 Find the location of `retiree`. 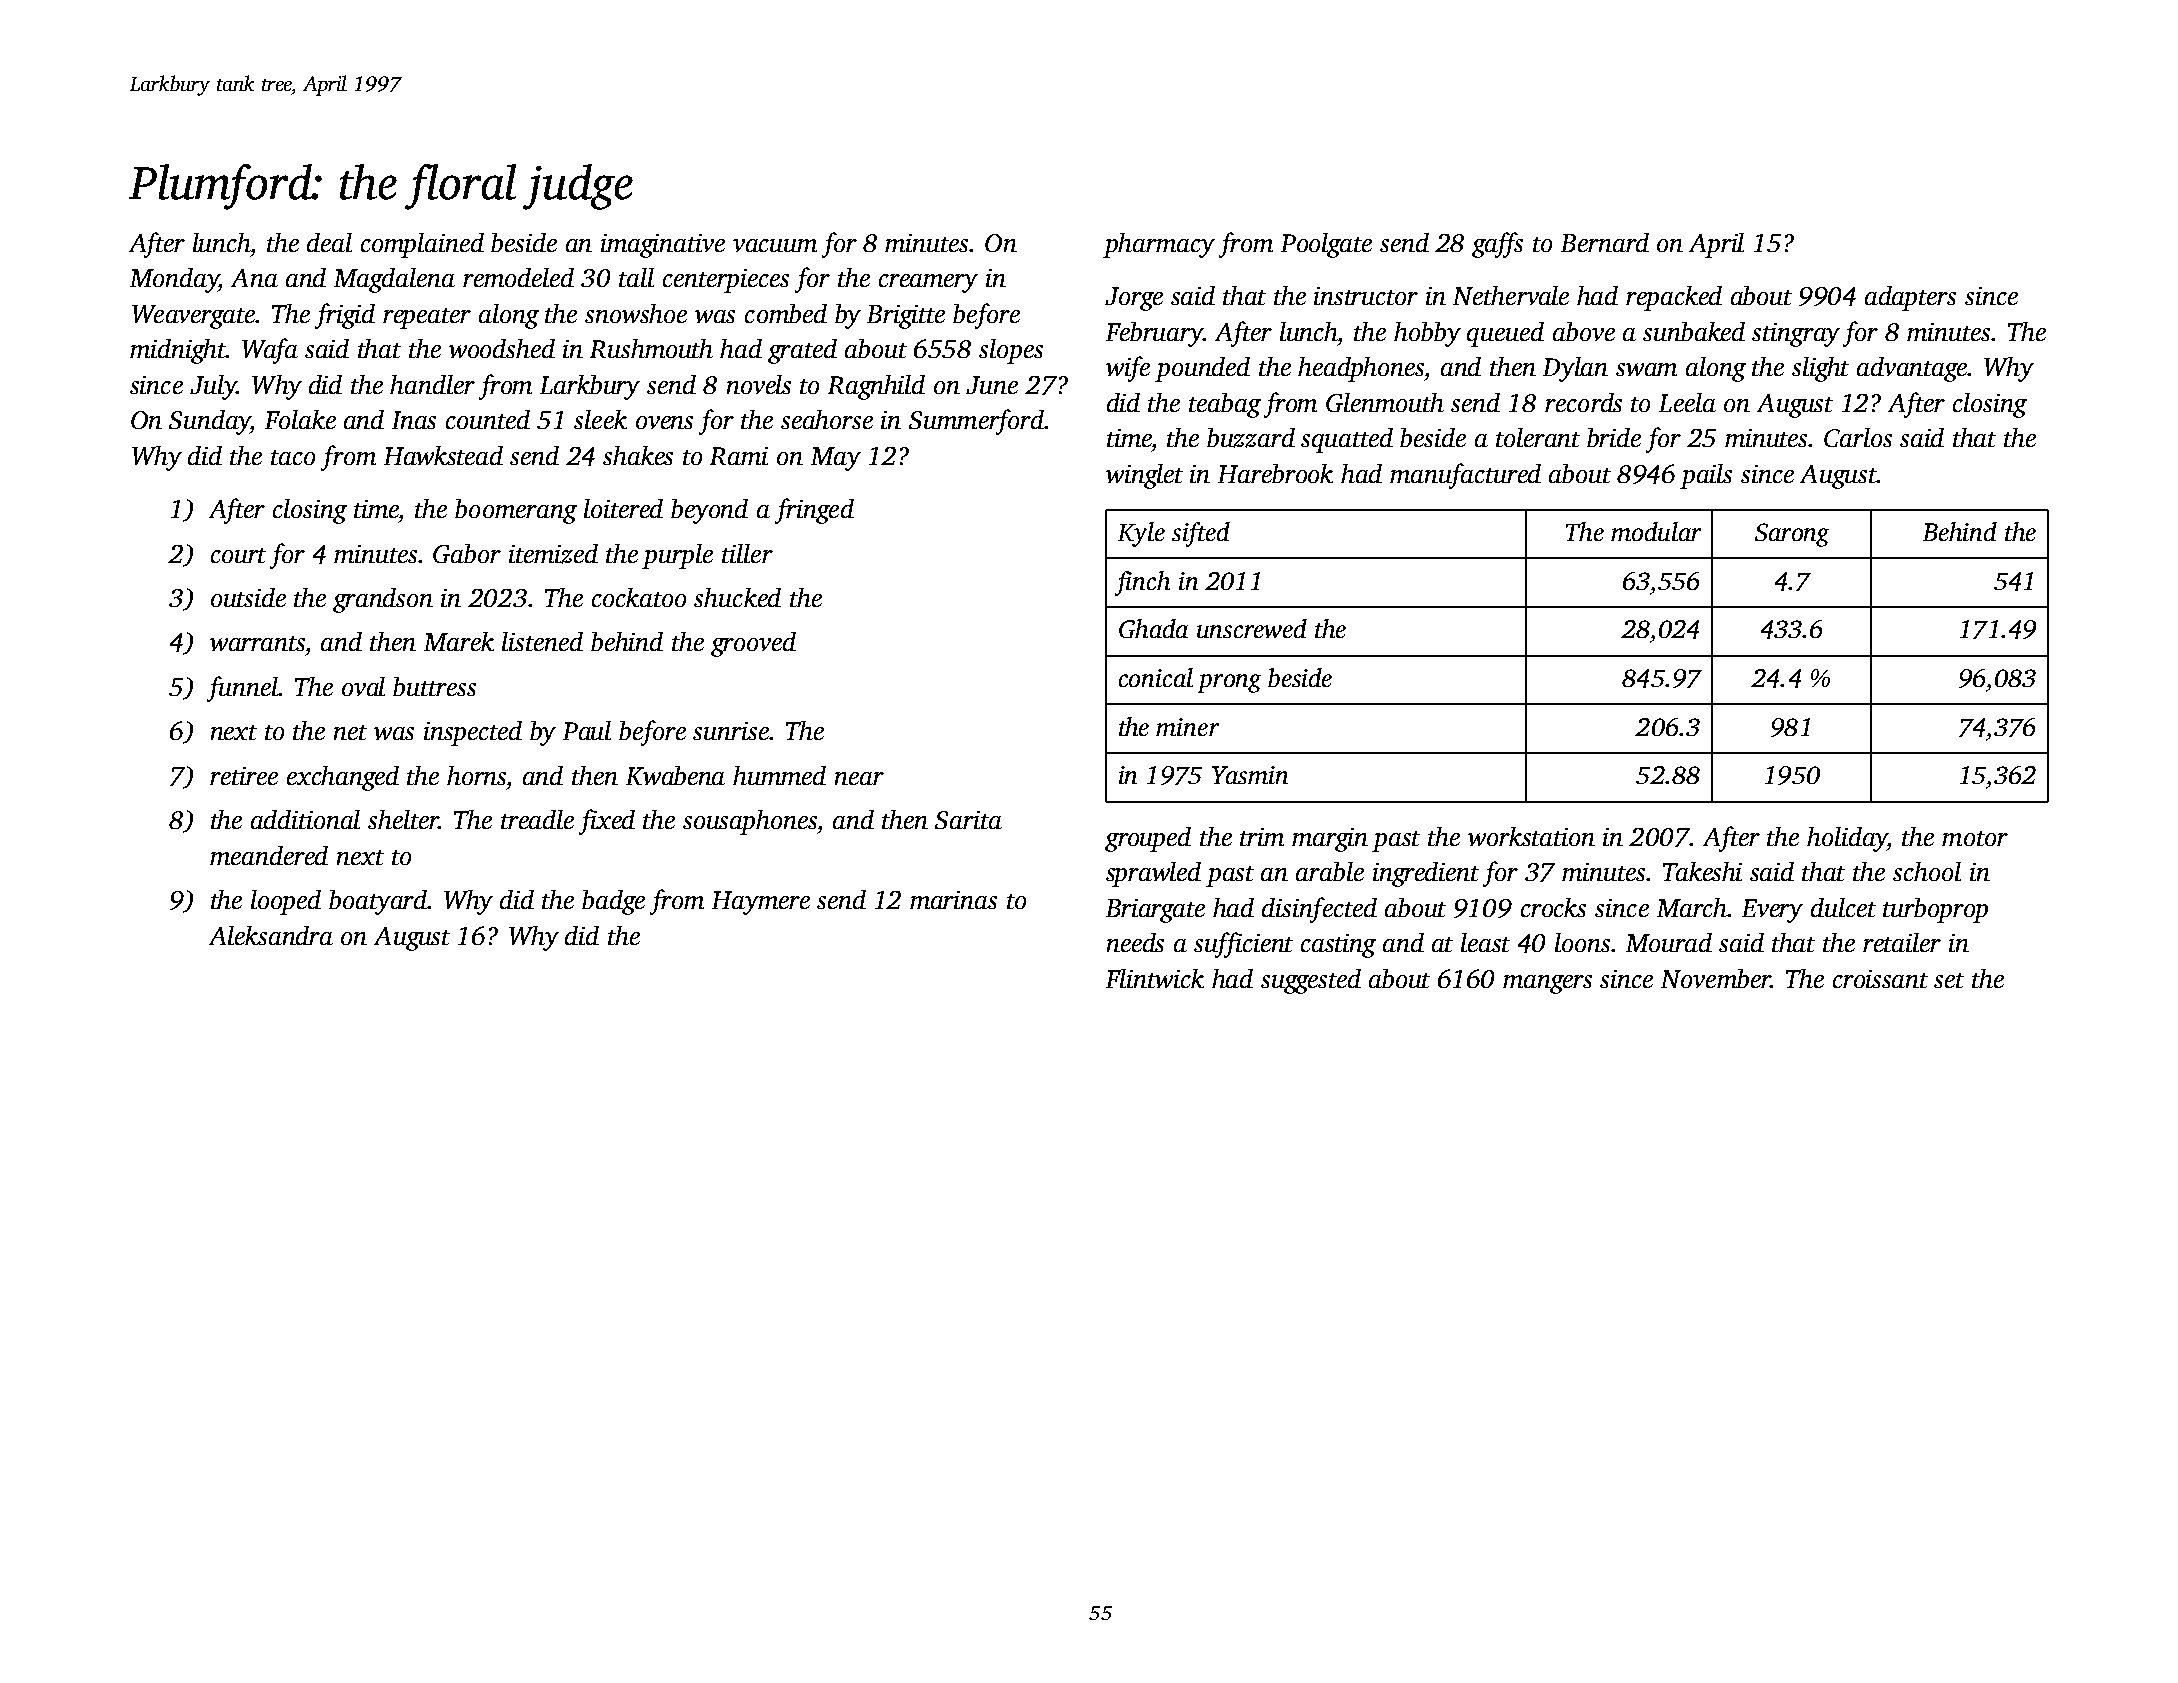

retiree is located at coordinates (244, 776).
